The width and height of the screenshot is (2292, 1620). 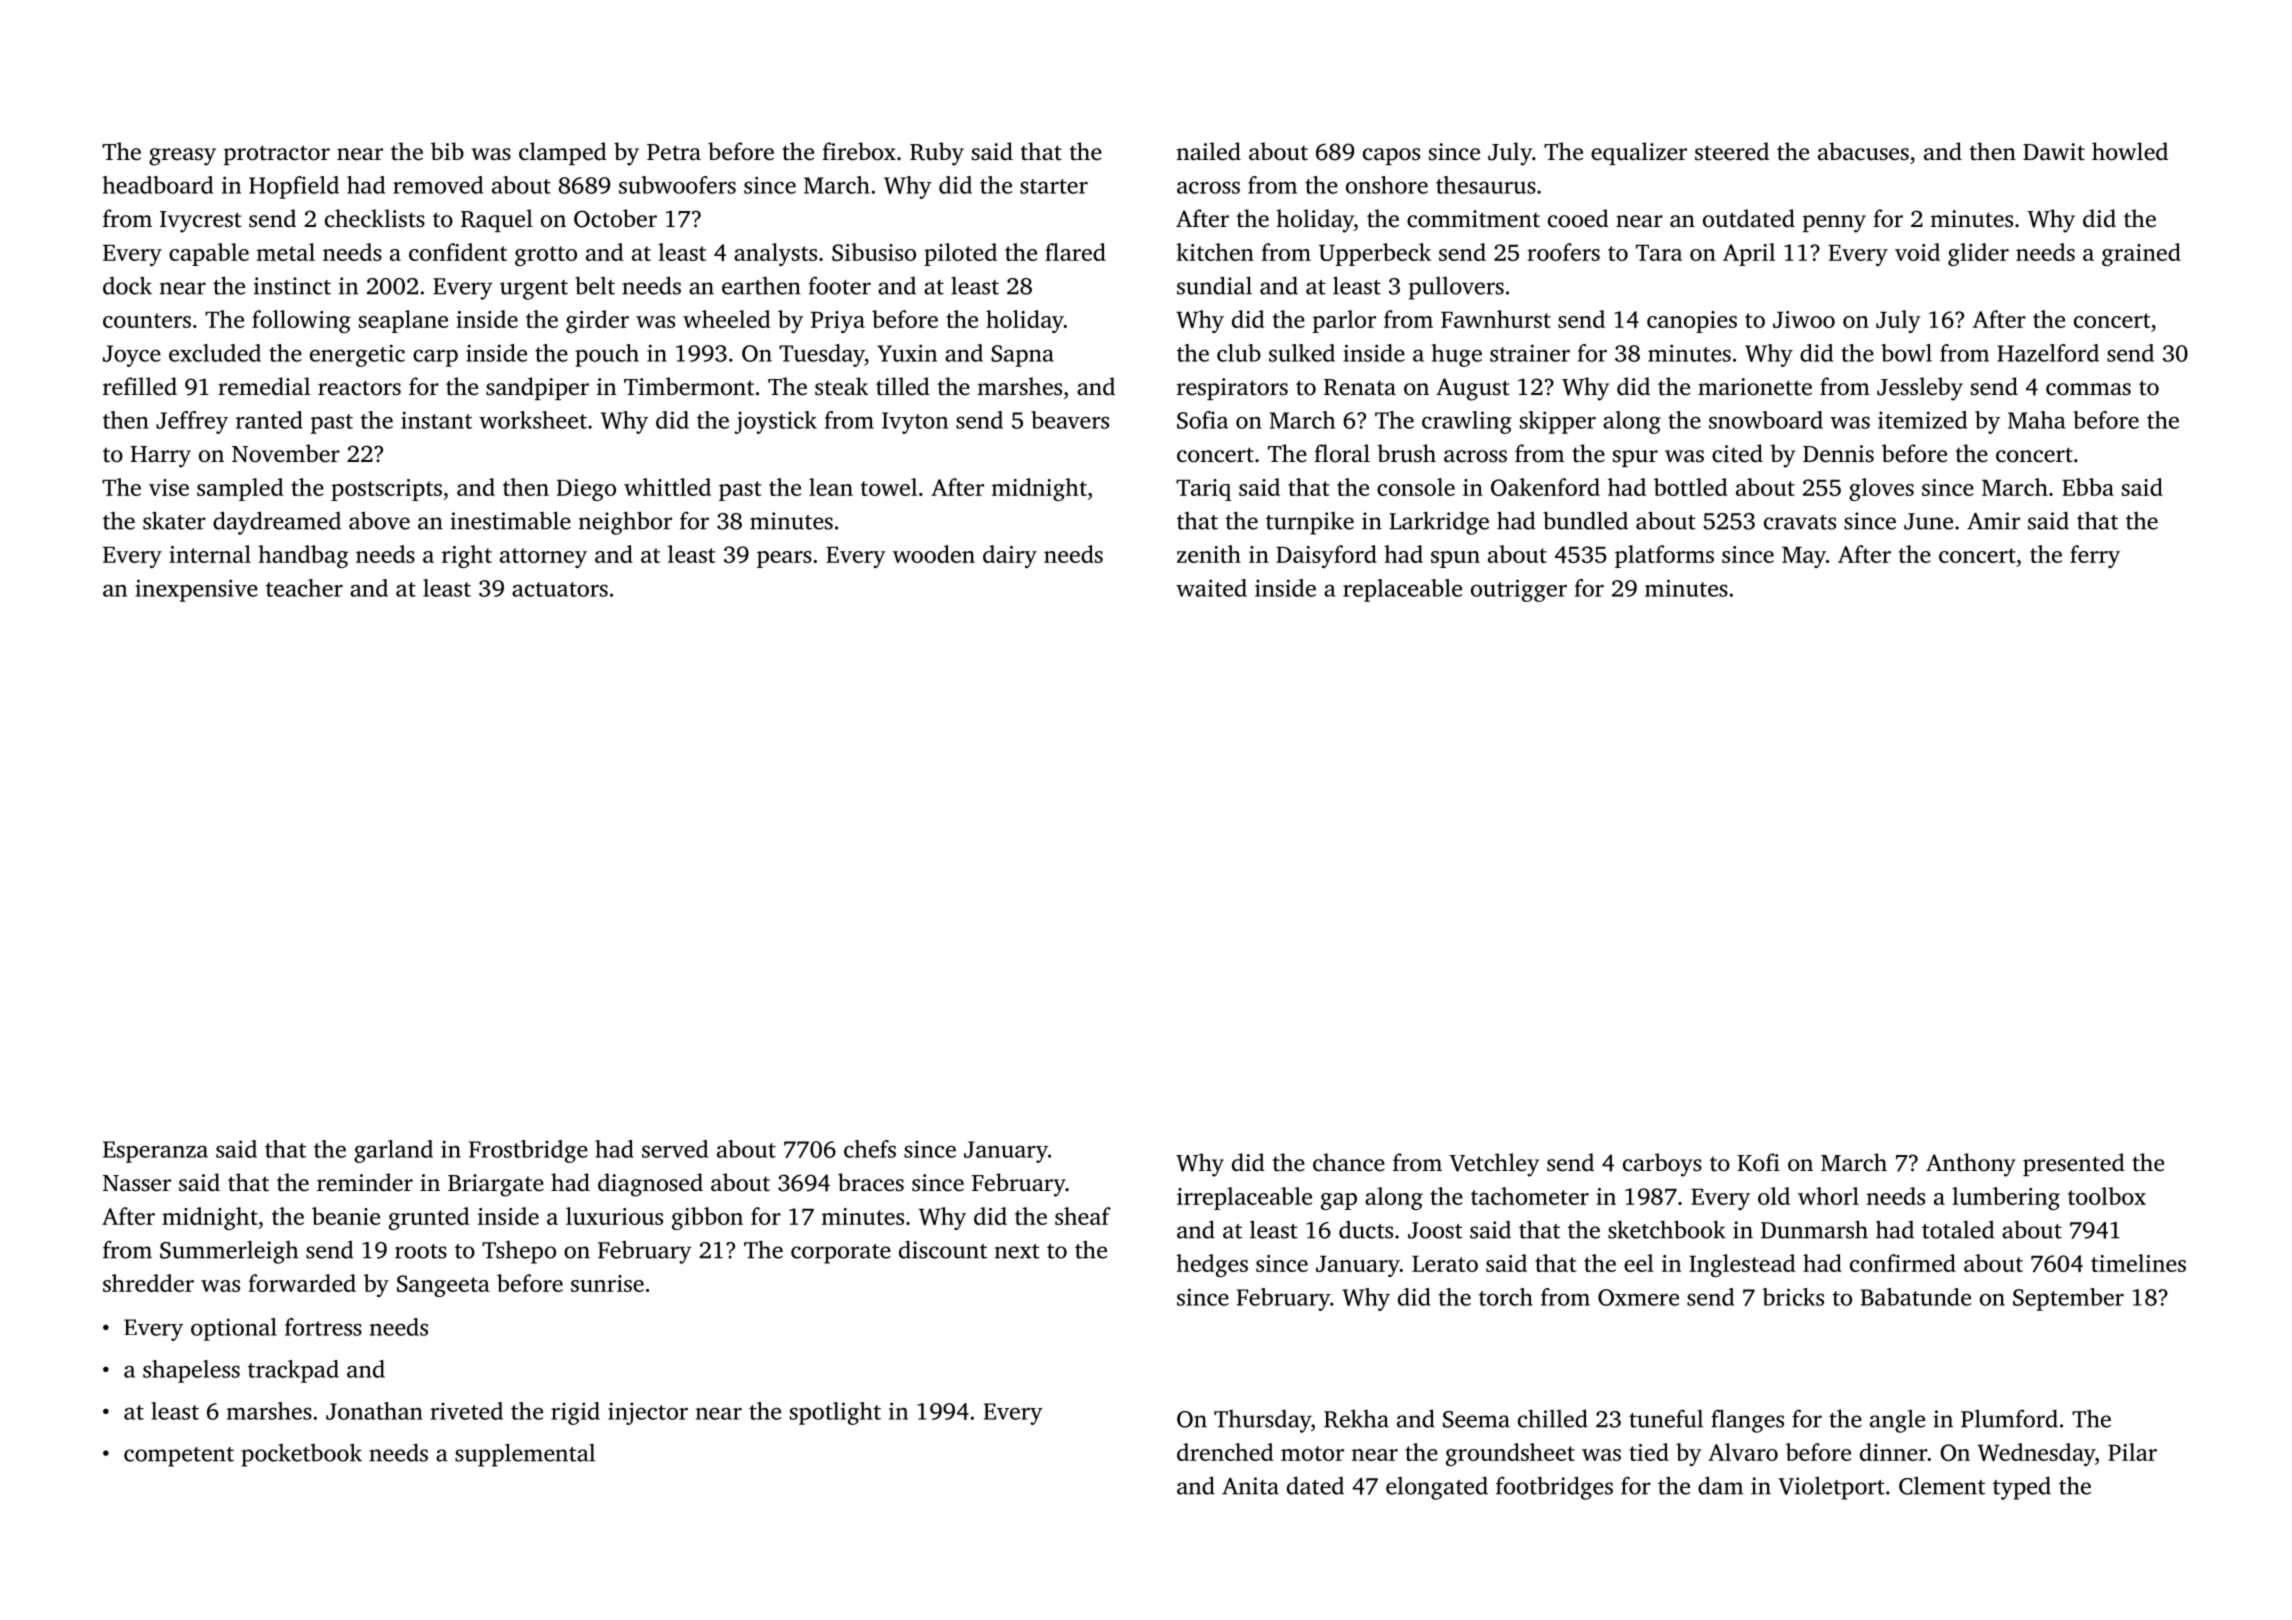 I want to click on competent, so click(x=179, y=1457).
